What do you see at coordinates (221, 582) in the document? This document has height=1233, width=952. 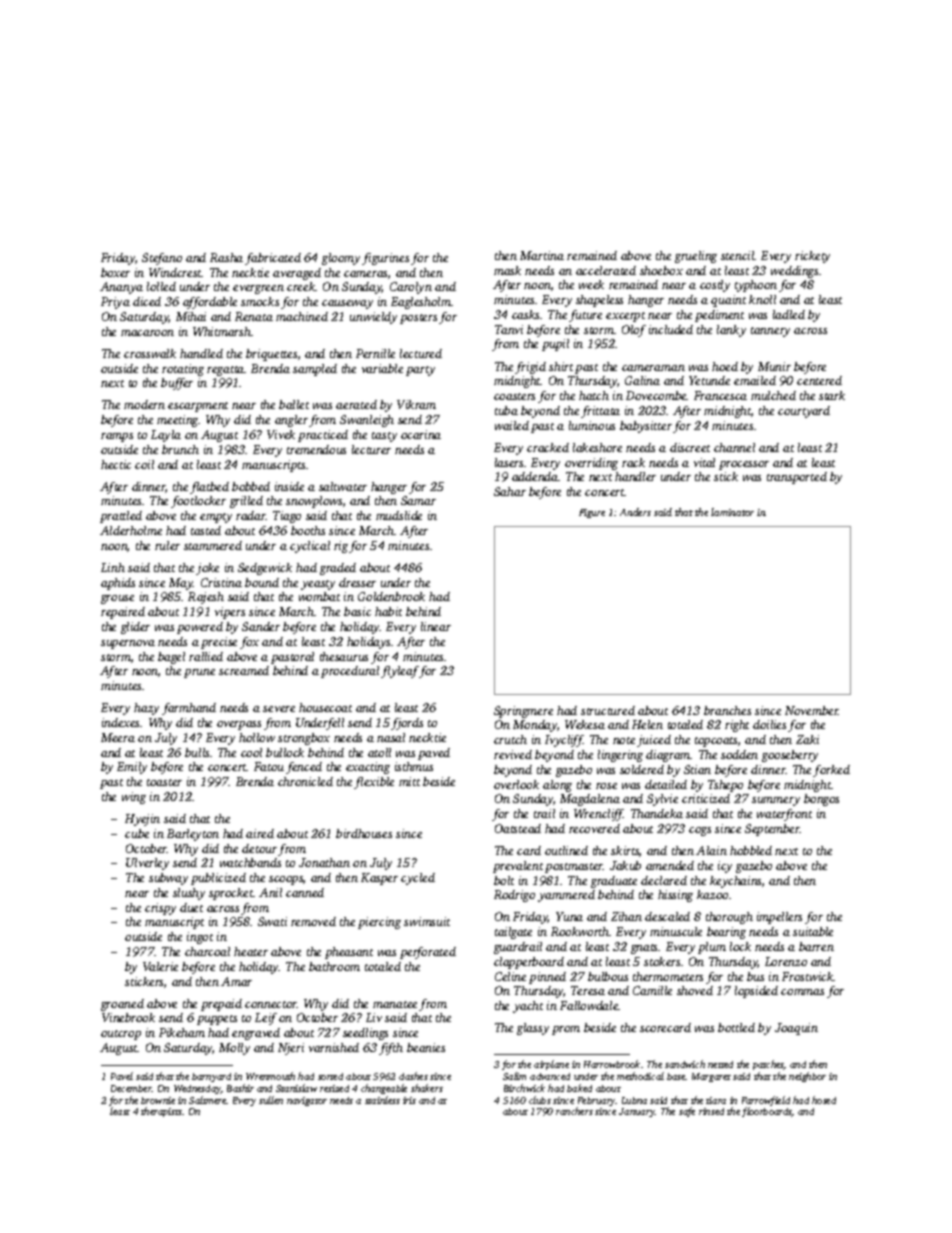 I see `Cristina` at bounding box center [221, 582].
